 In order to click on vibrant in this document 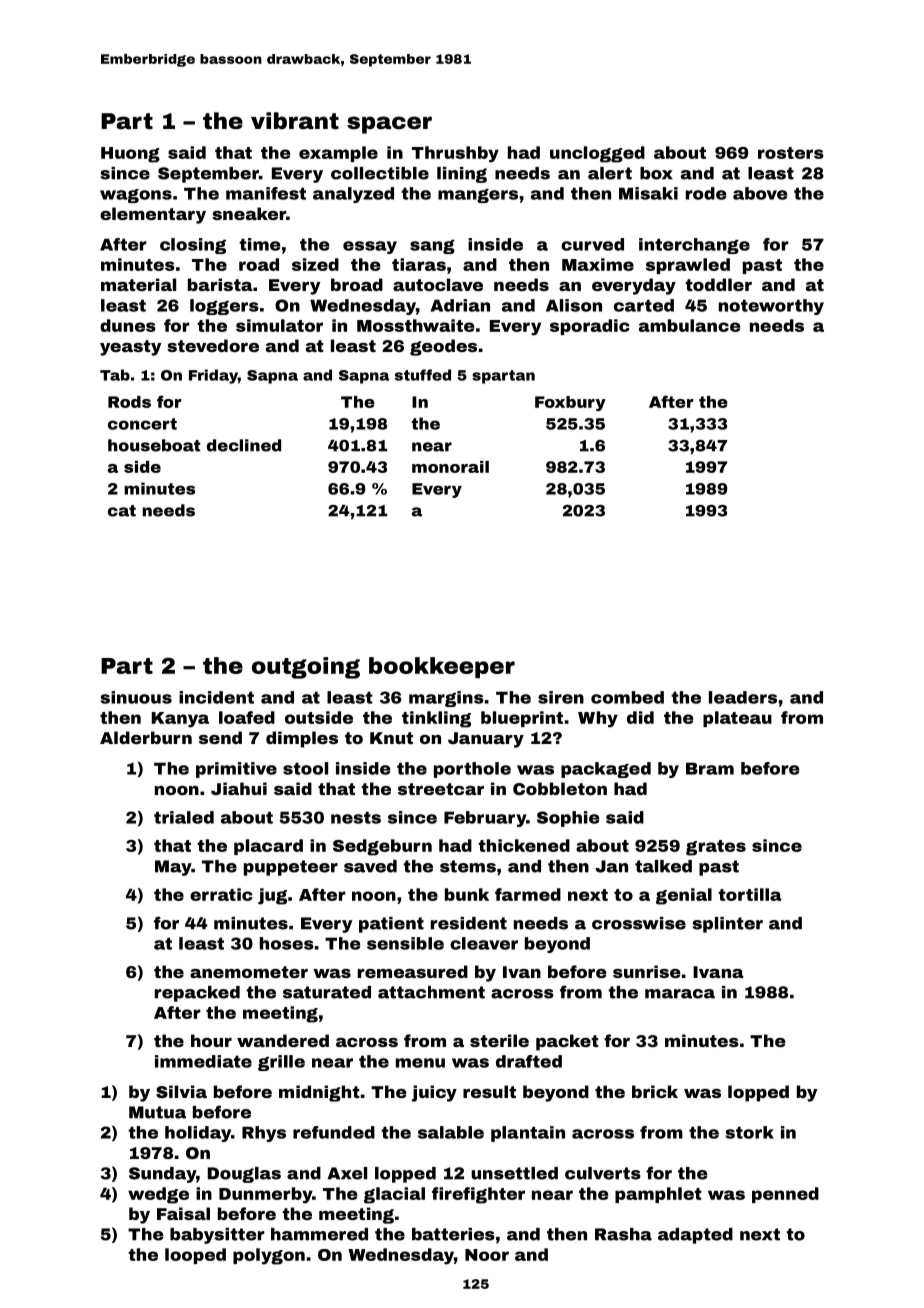, I will do `click(295, 121)`.
